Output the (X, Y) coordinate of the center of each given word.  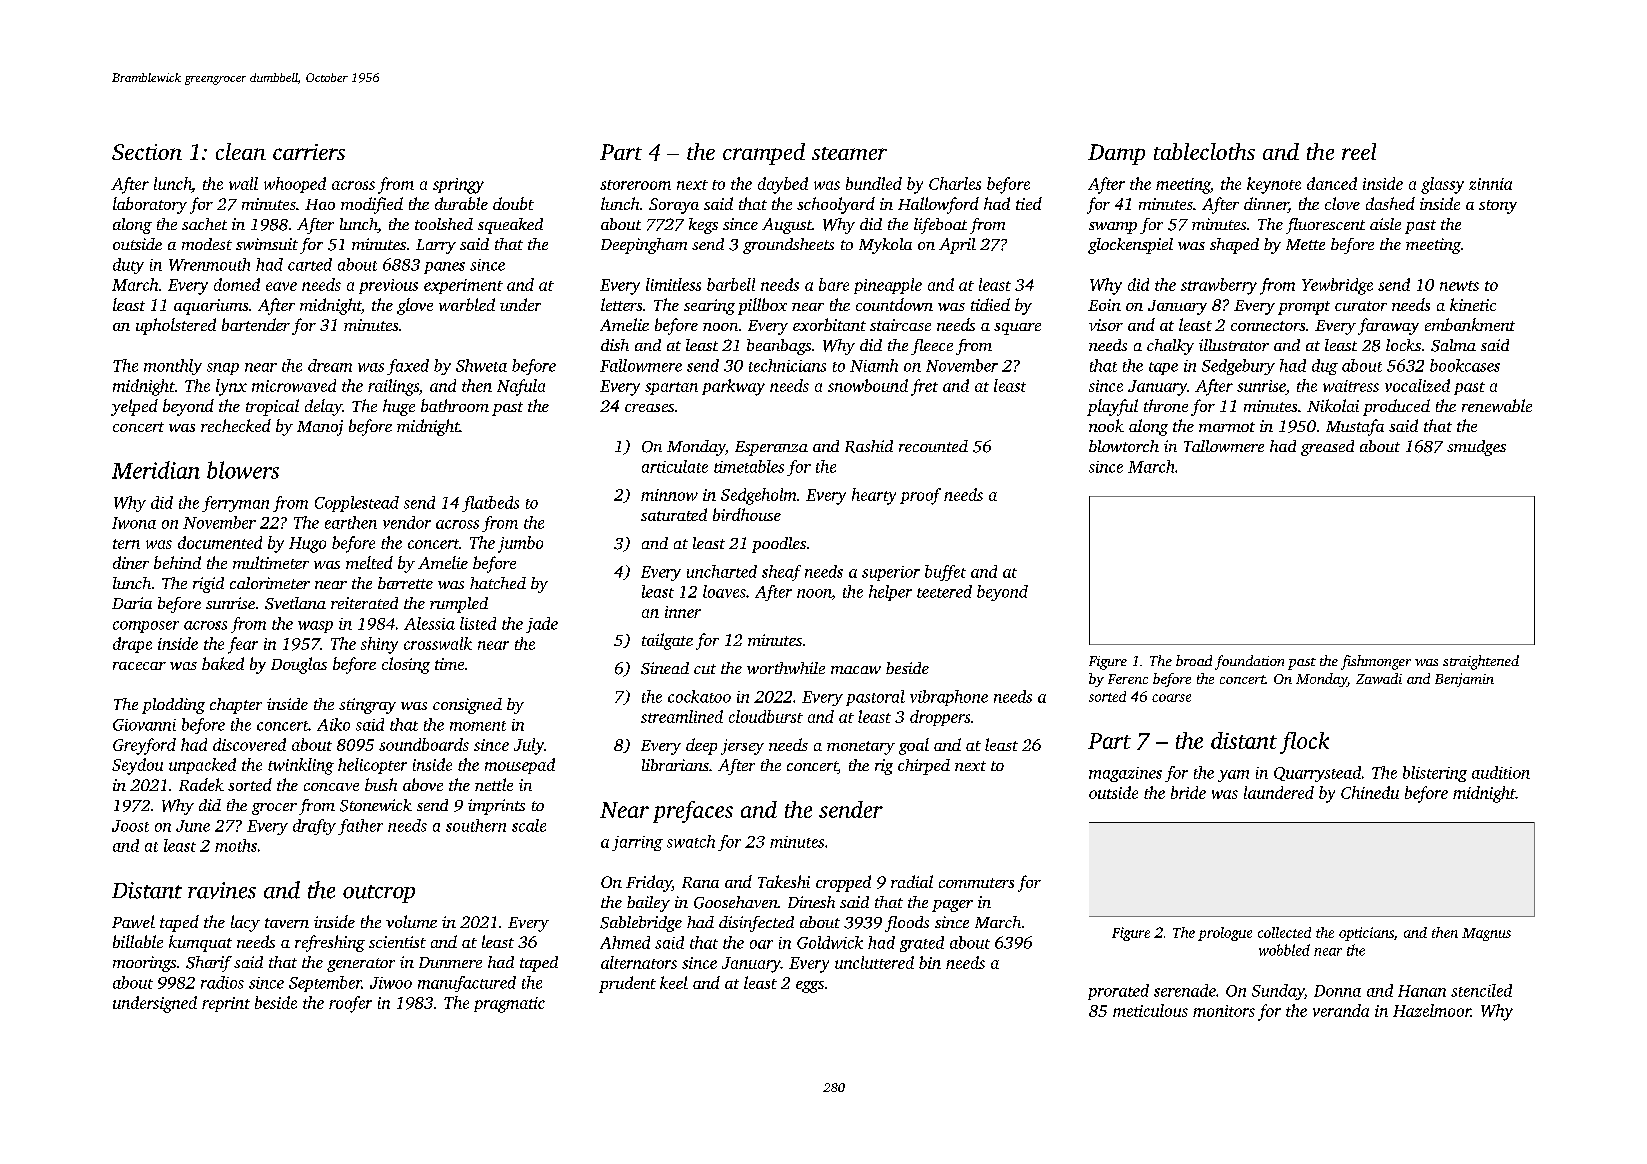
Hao (320, 204)
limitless (673, 284)
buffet (945, 573)
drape (132, 645)
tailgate (667, 641)
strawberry (1219, 286)
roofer (350, 1004)
